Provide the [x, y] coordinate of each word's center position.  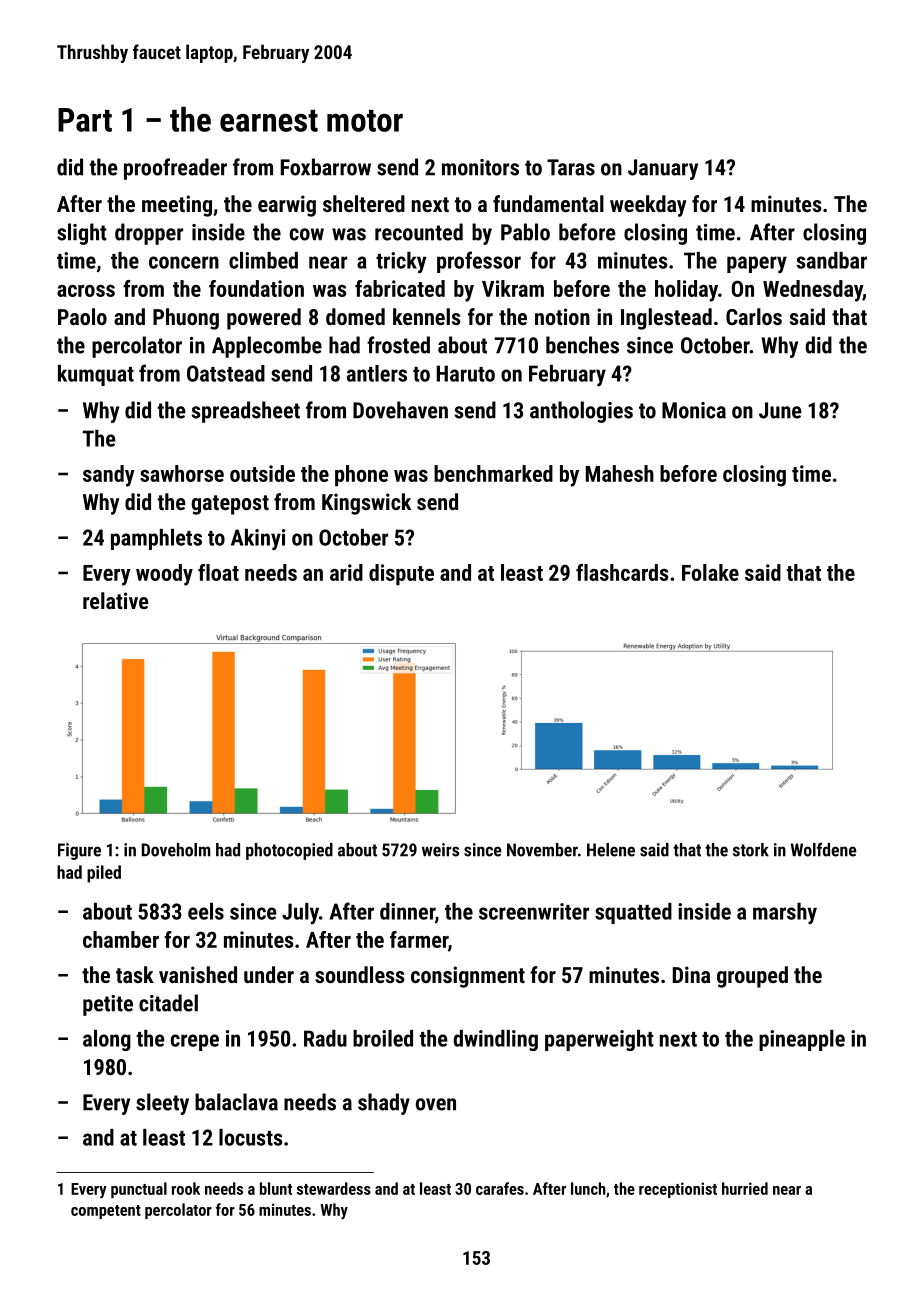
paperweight [599, 1040]
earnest [269, 121]
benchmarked [493, 473]
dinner [407, 911]
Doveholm [176, 850]
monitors [480, 167]
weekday [648, 206]
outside [262, 473]
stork [751, 850]
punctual [139, 1190]
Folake [710, 572]
